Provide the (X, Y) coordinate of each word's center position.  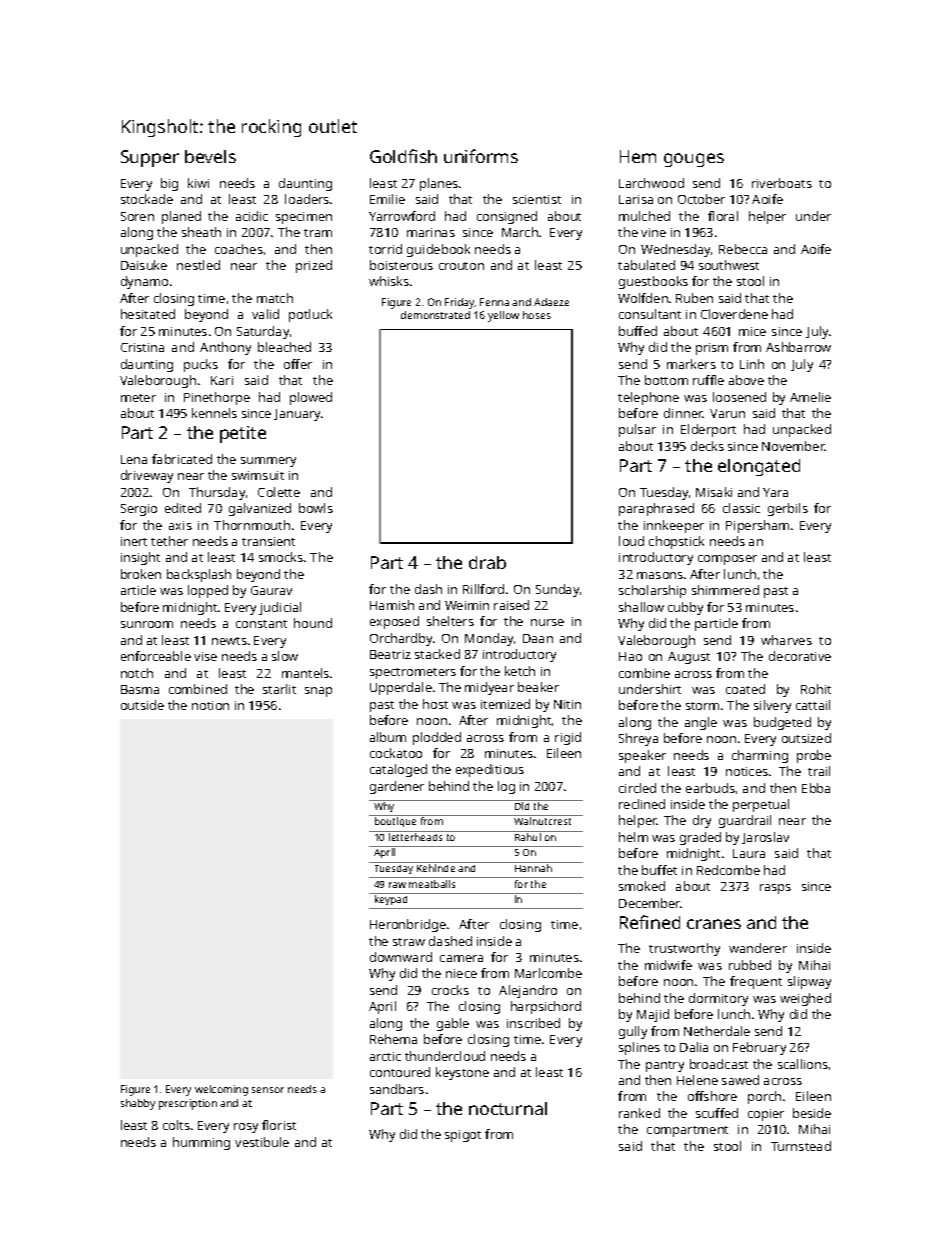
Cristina (142, 347)
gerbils (788, 509)
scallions (803, 1064)
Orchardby (401, 639)
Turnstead (801, 1146)
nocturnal (508, 1108)
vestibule (262, 1142)
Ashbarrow (798, 347)
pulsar (637, 430)
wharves (786, 640)
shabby (138, 1104)
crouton (461, 266)
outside (142, 705)
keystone (462, 1073)
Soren (137, 216)
